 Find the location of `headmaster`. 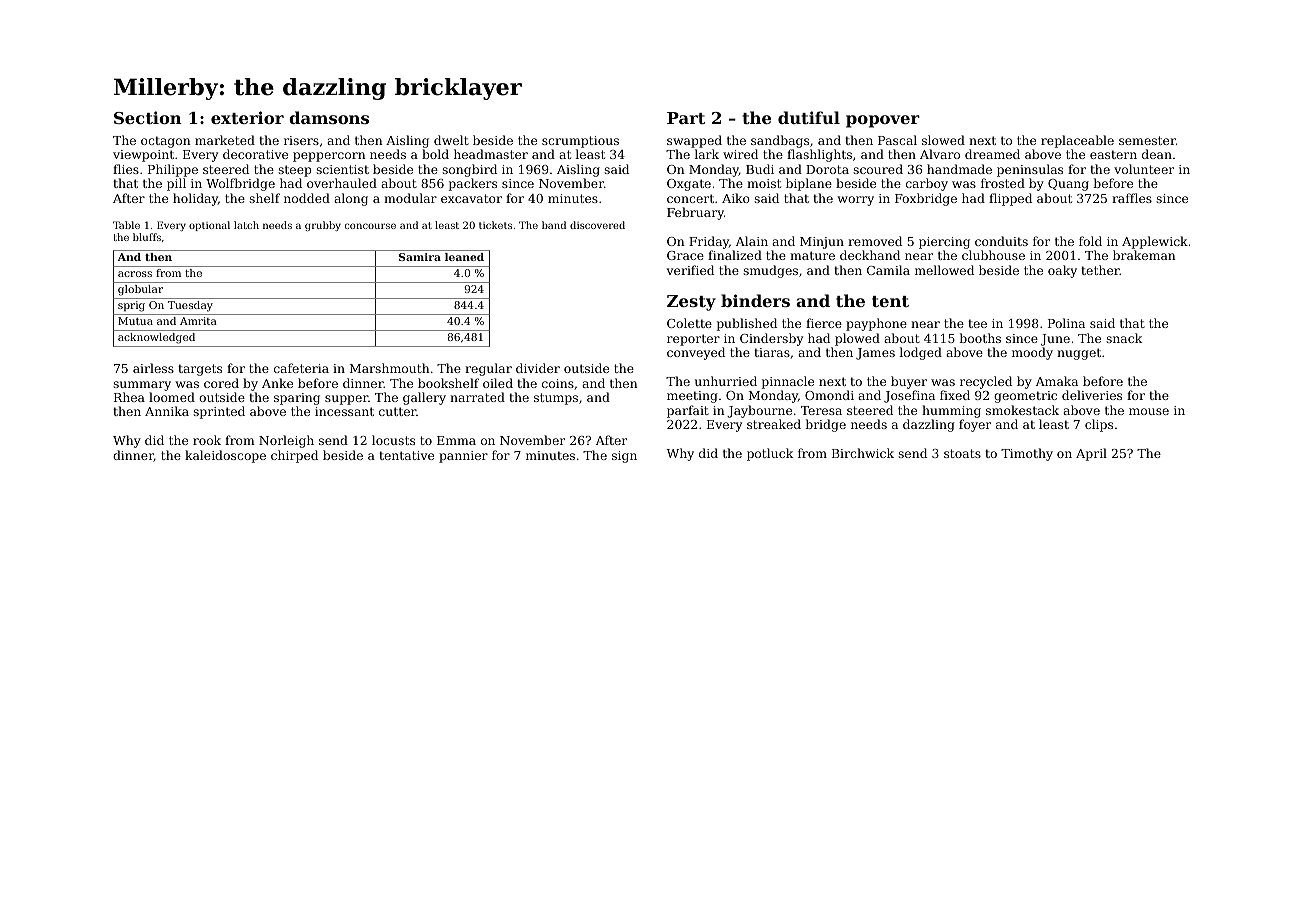

headmaster is located at coordinates (491, 154).
